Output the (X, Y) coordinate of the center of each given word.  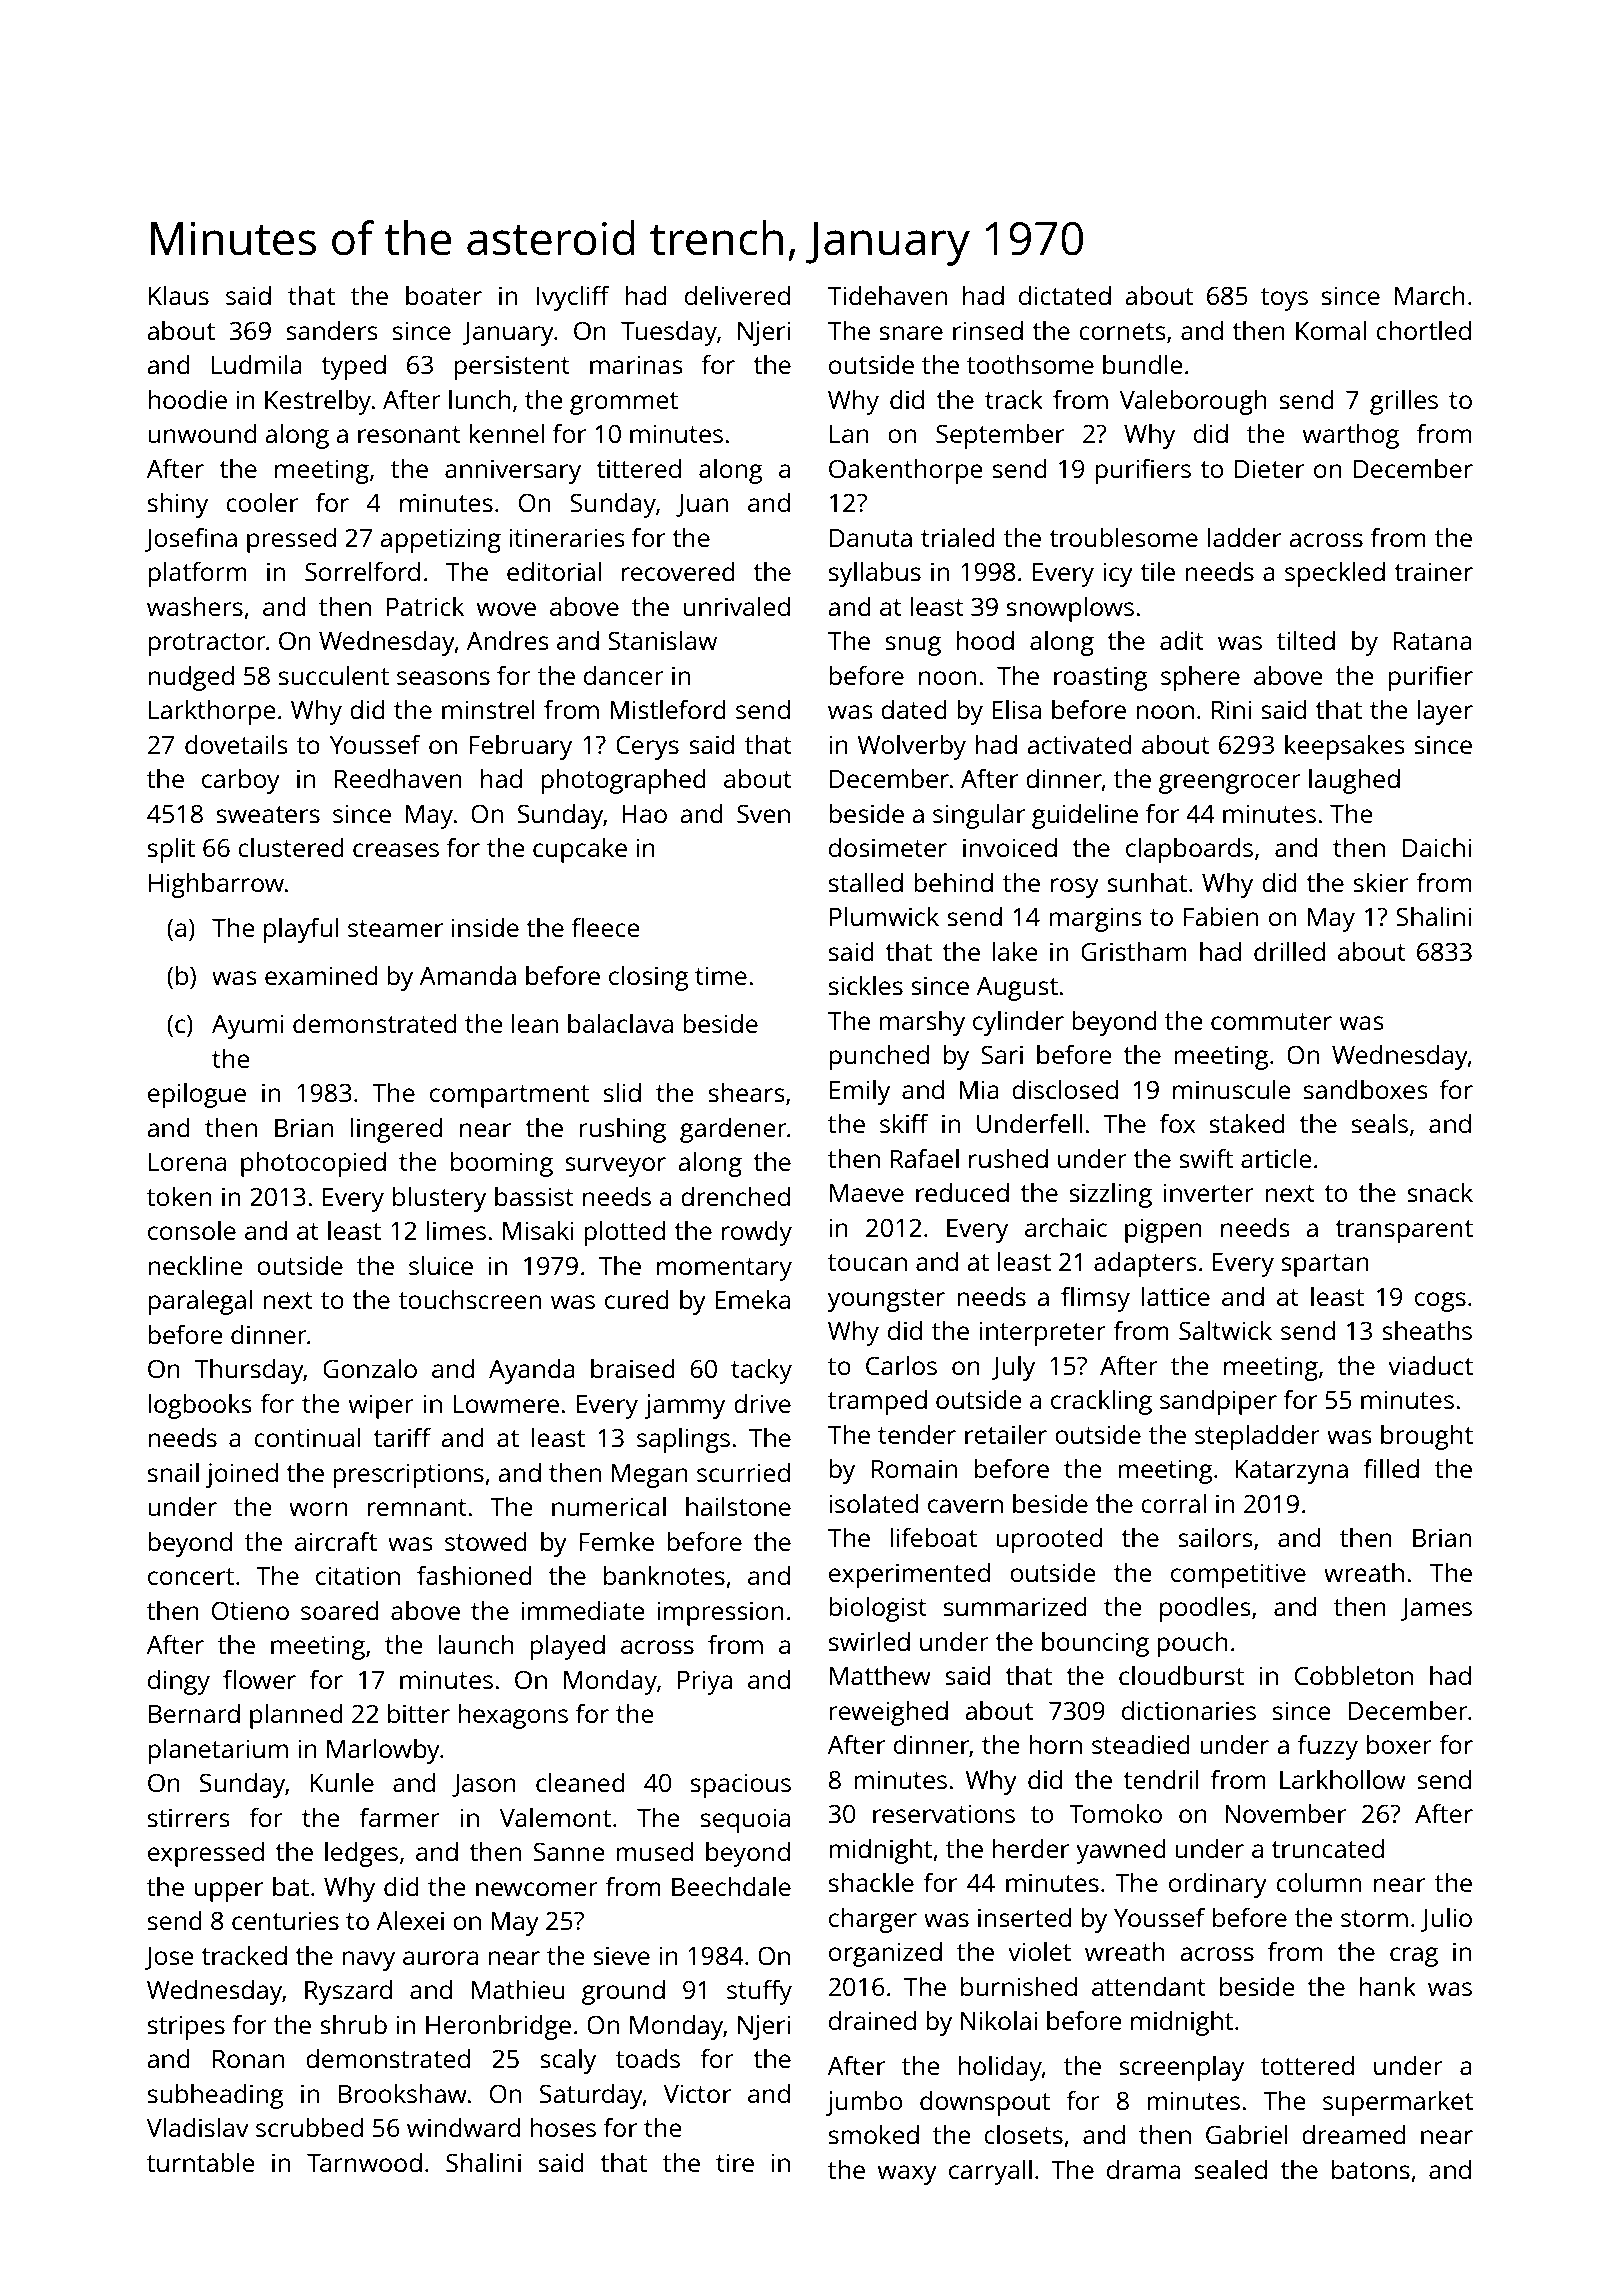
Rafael (924, 1158)
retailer (1006, 1434)
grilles (1404, 402)
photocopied (313, 1164)
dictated (1065, 295)
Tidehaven (887, 295)
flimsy (1095, 1299)
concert (191, 1576)
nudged (191, 678)
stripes (186, 2027)
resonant (409, 434)
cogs (1440, 1302)
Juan (702, 505)
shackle (871, 1882)
